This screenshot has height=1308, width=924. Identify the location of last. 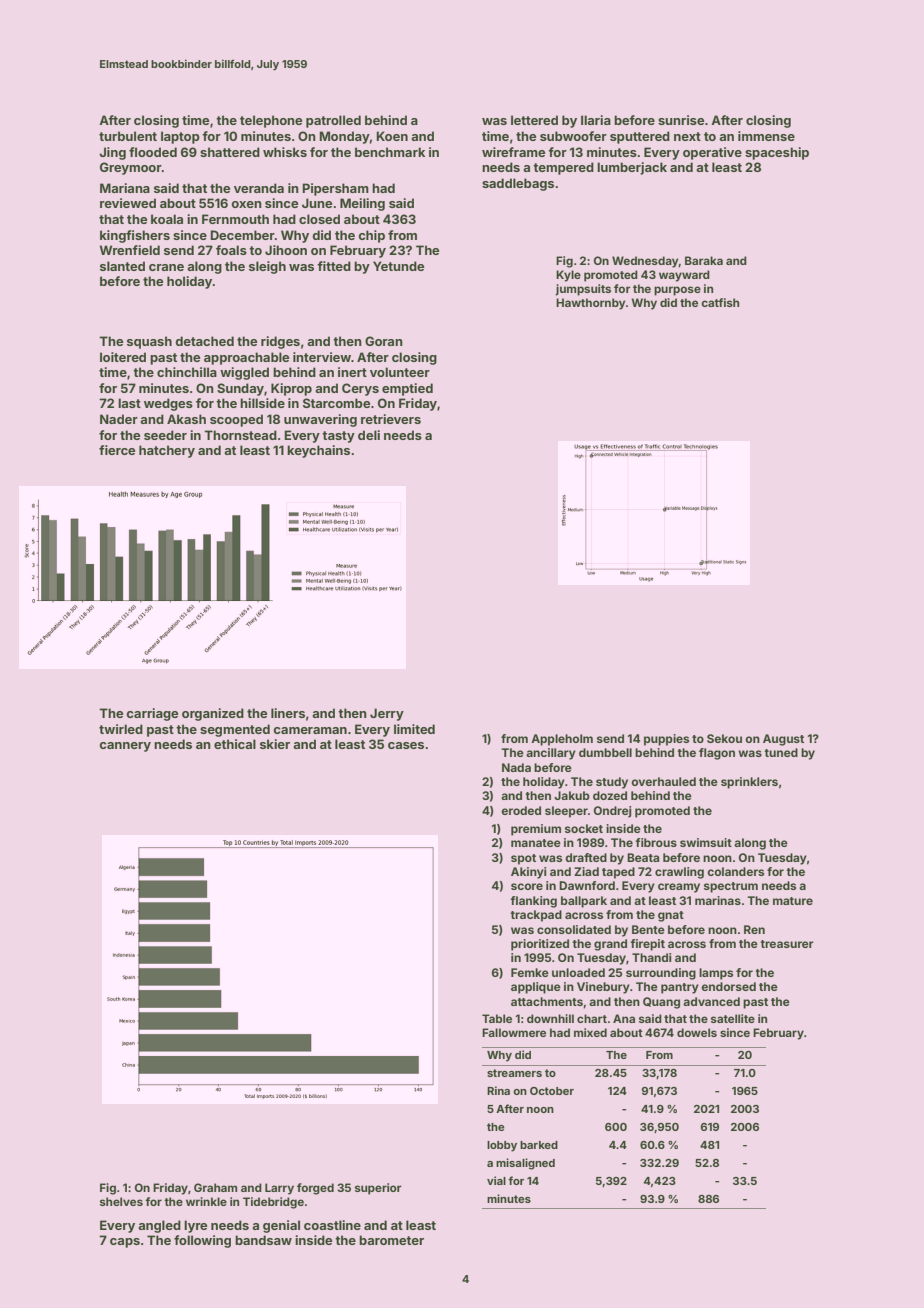
(129, 403).
